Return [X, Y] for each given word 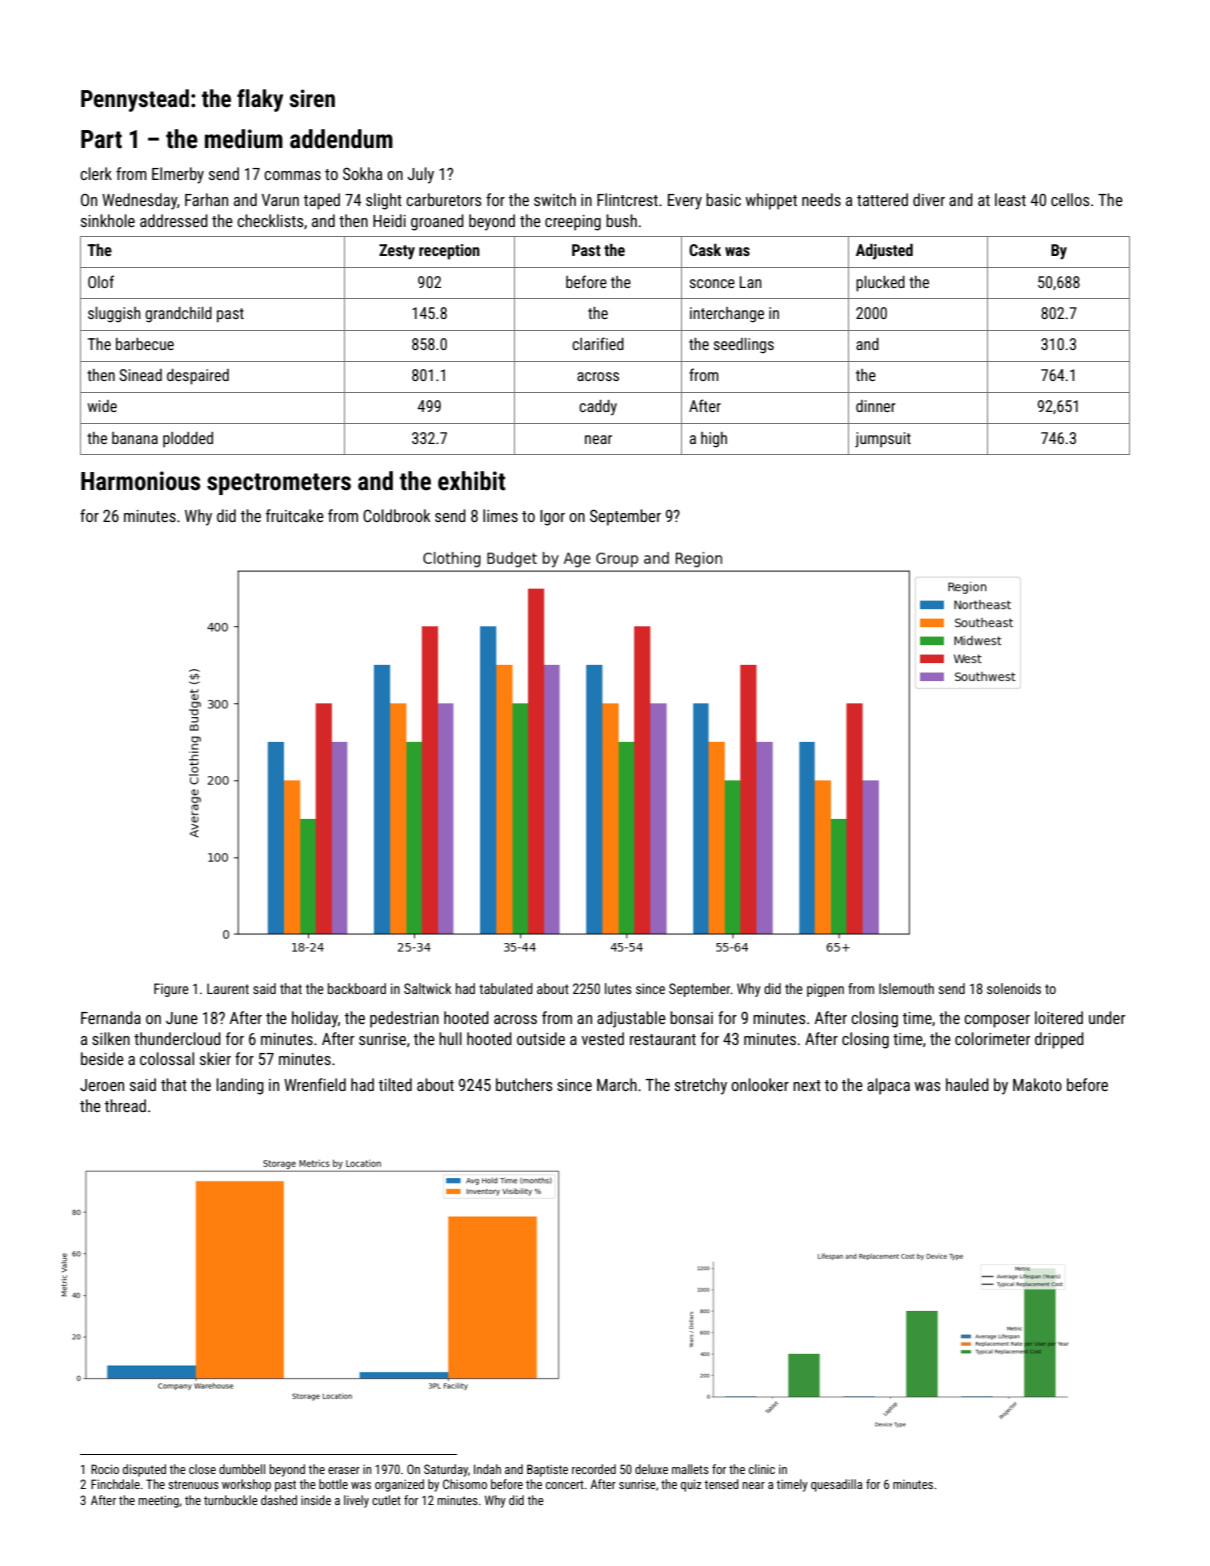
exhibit [471, 481]
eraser [344, 1470]
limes [500, 515]
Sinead [140, 375]
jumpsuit [883, 440]
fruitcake [295, 515]
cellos [1070, 199]
